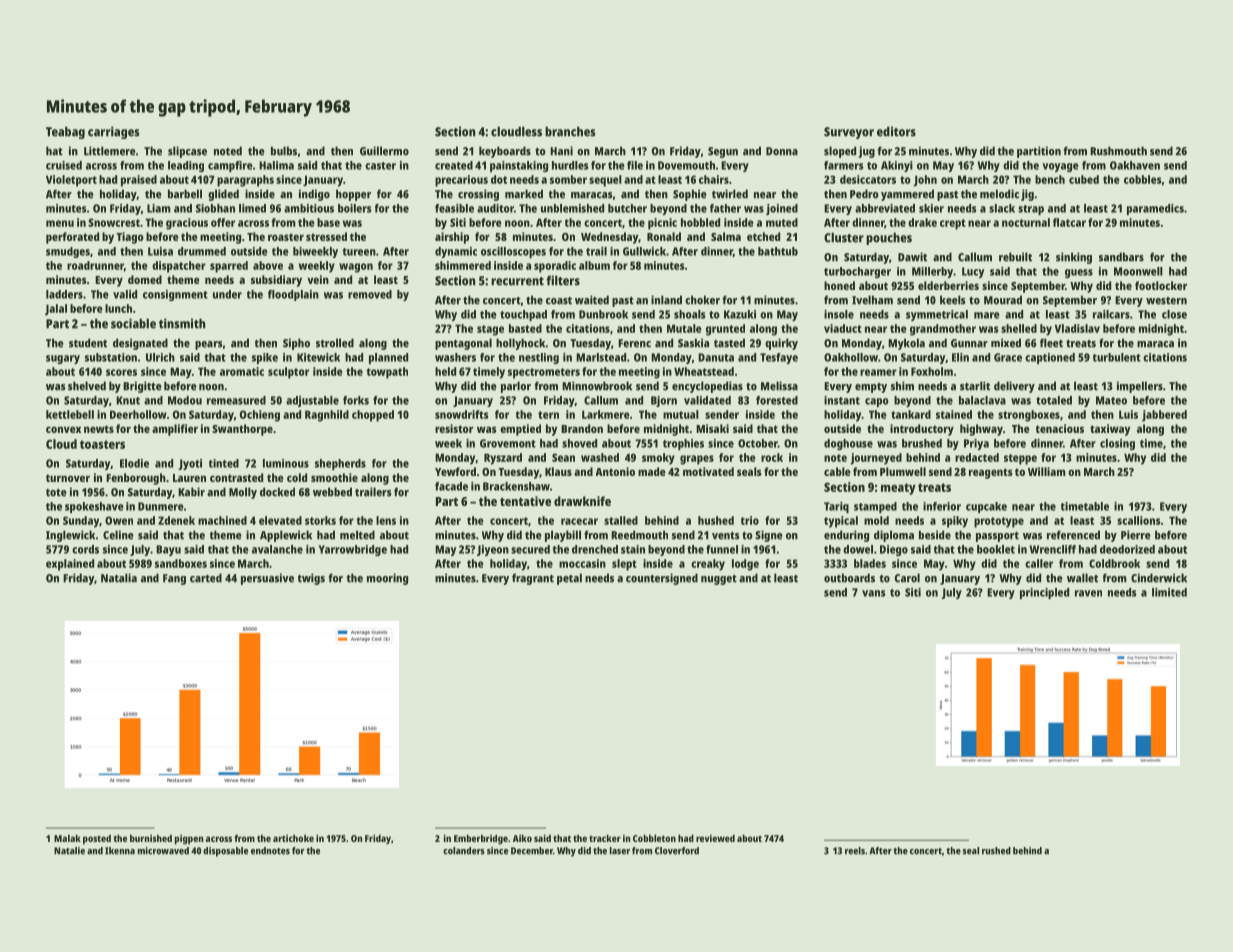 The width and height of the screenshot is (1233, 952). Describe the element at coordinates (874, 593) in the screenshot. I see `vans` at that location.
